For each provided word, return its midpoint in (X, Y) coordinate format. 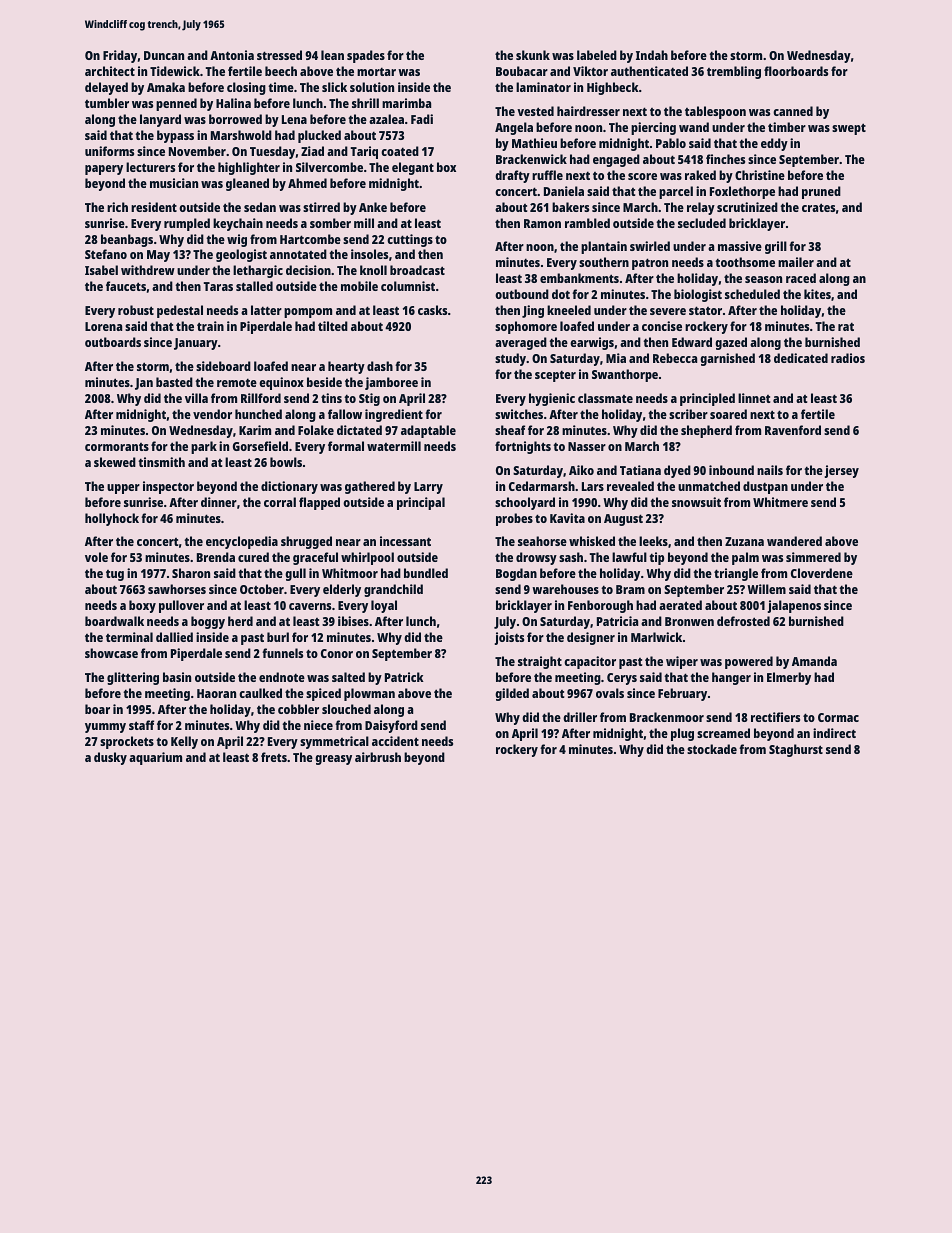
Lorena (103, 326)
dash (380, 366)
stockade (712, 749)
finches (725, 159)
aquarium (155, 758)
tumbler (107, 103)
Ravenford (793, 430)
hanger (731, 678)
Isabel (101, 270)
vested (535, 111)
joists (509, 638)
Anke (373, 207)
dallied (174, 637)
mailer (796, 262)
